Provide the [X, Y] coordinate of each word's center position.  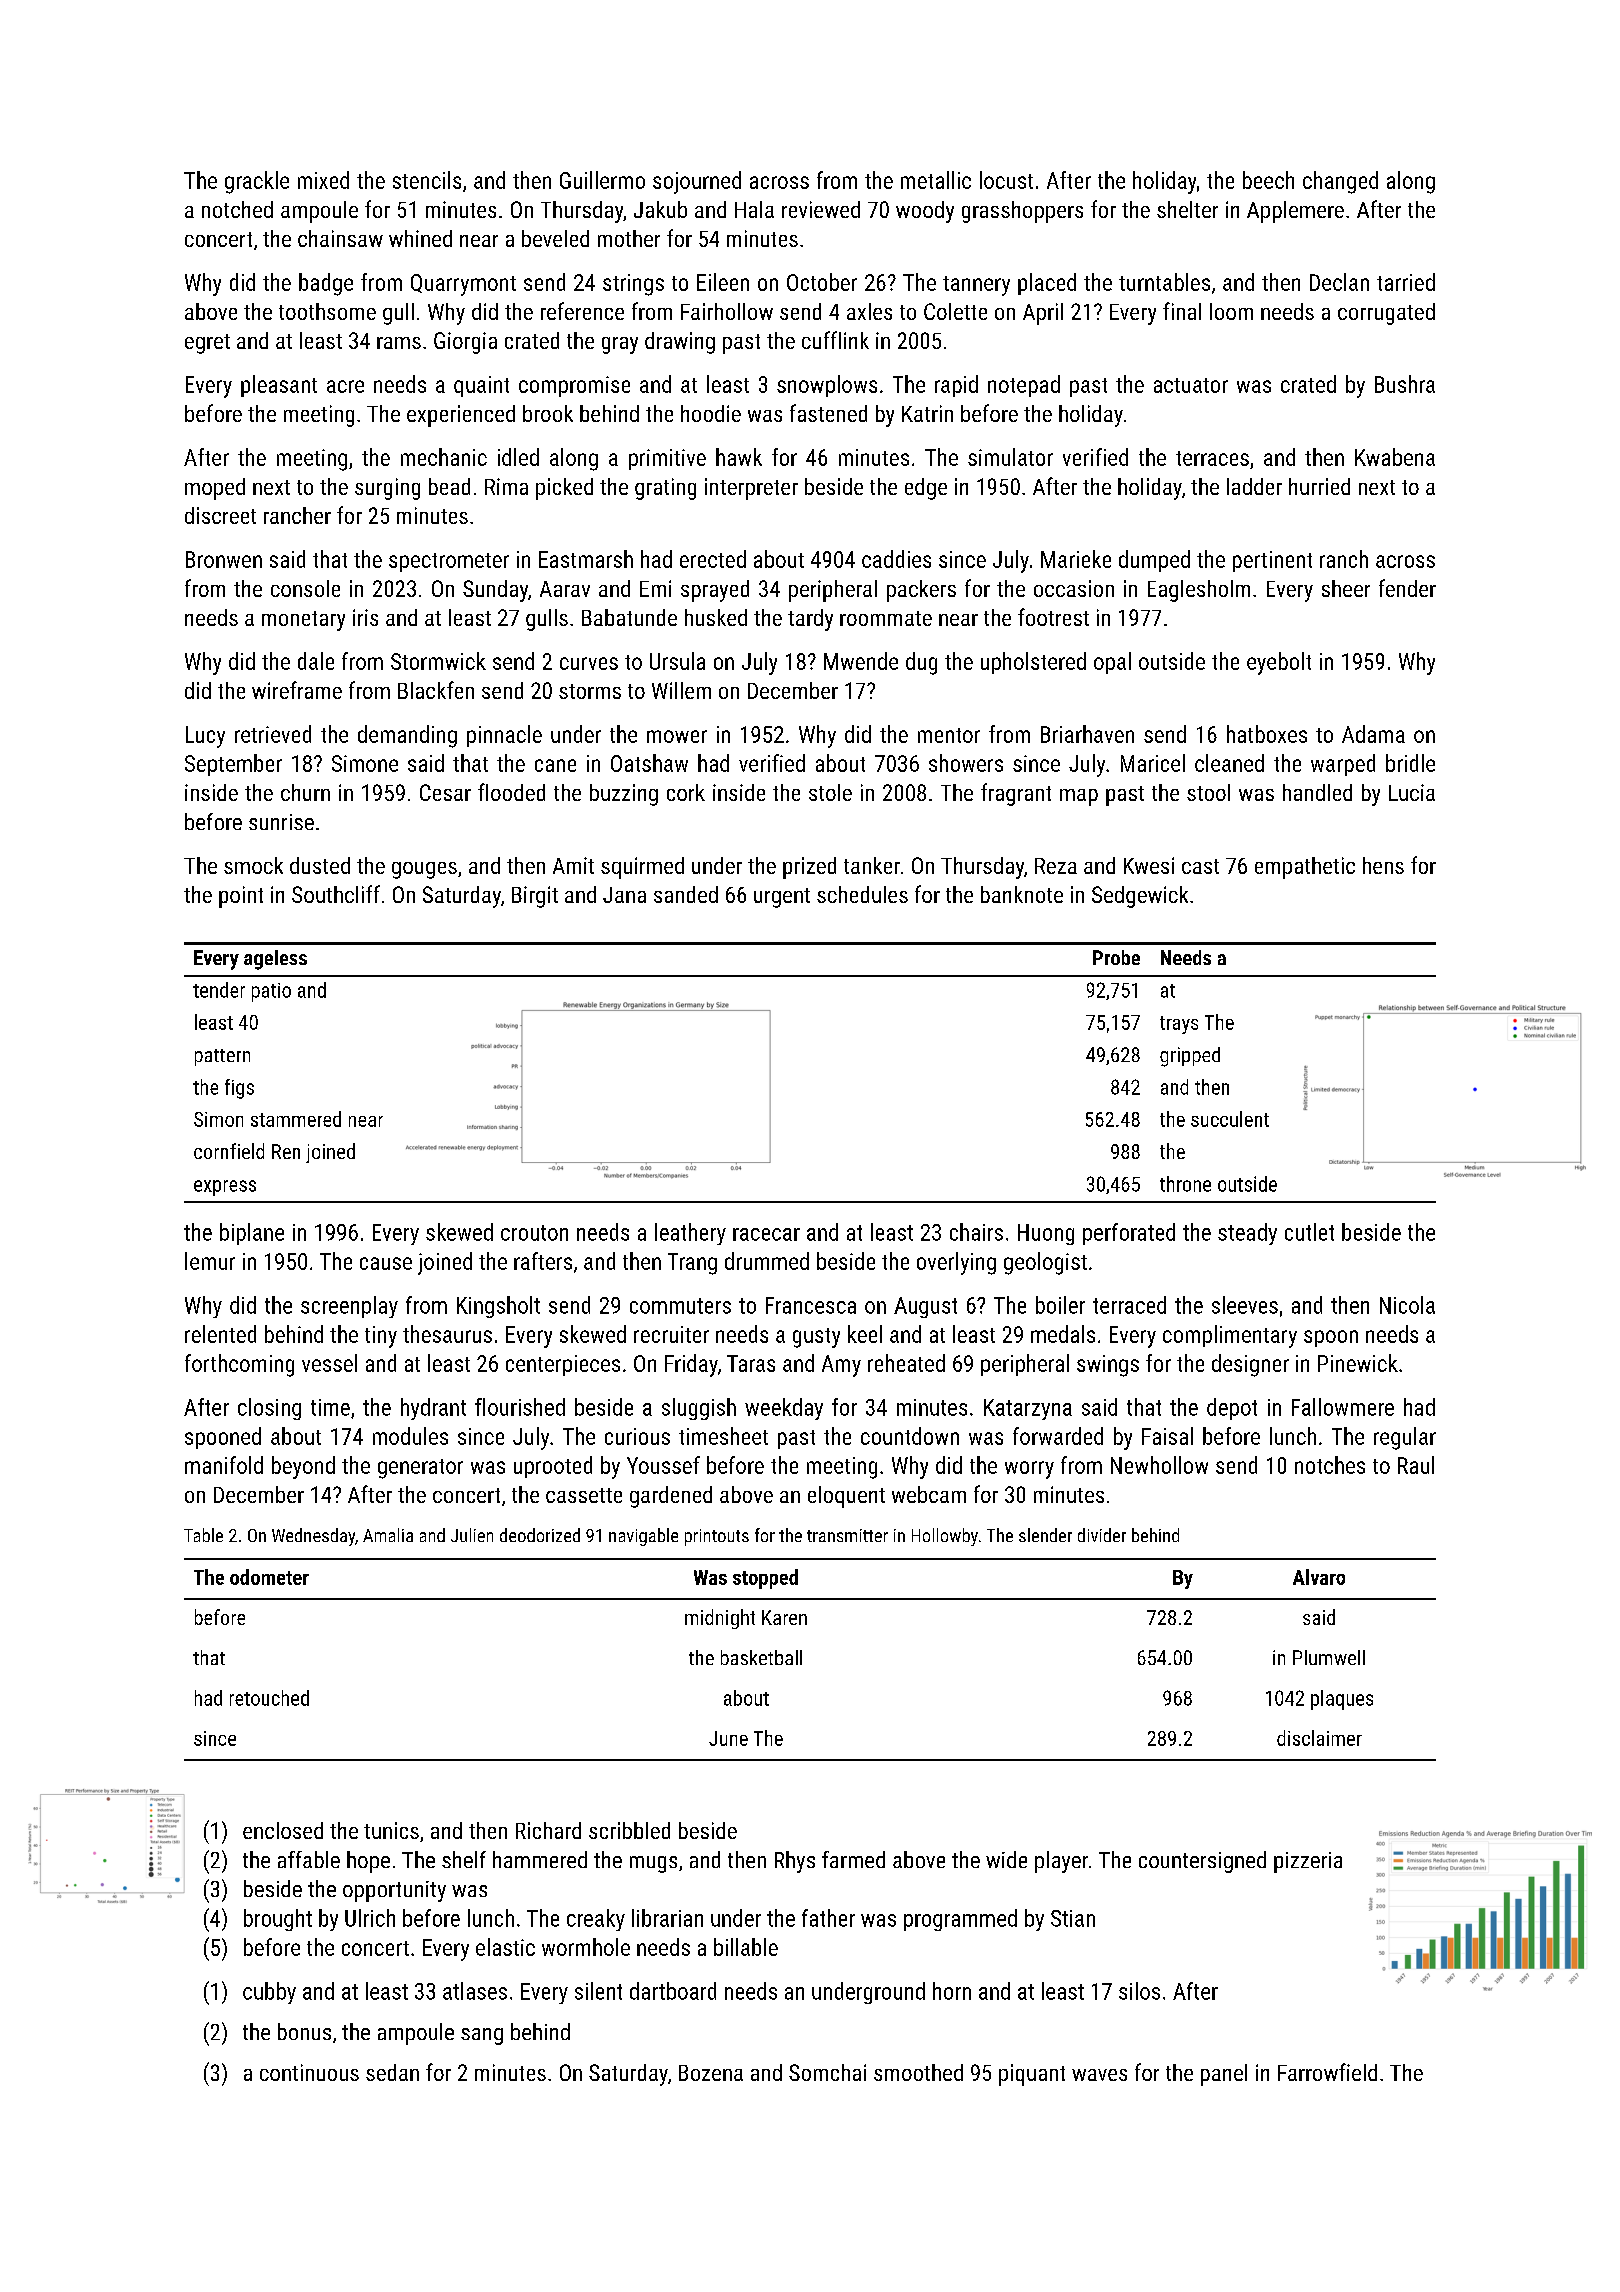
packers [921, 591]
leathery [690, 1234]
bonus [304, 2031]
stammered [296, 1119]
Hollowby [945, 1537]
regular [1405, 1438]
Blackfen [436, 690]
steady [1247, 1234]
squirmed [642, 868]
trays [1179, 1025]
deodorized [540, 1535]
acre [345, 386]
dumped [1154, 561]
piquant [1032, 2075]
